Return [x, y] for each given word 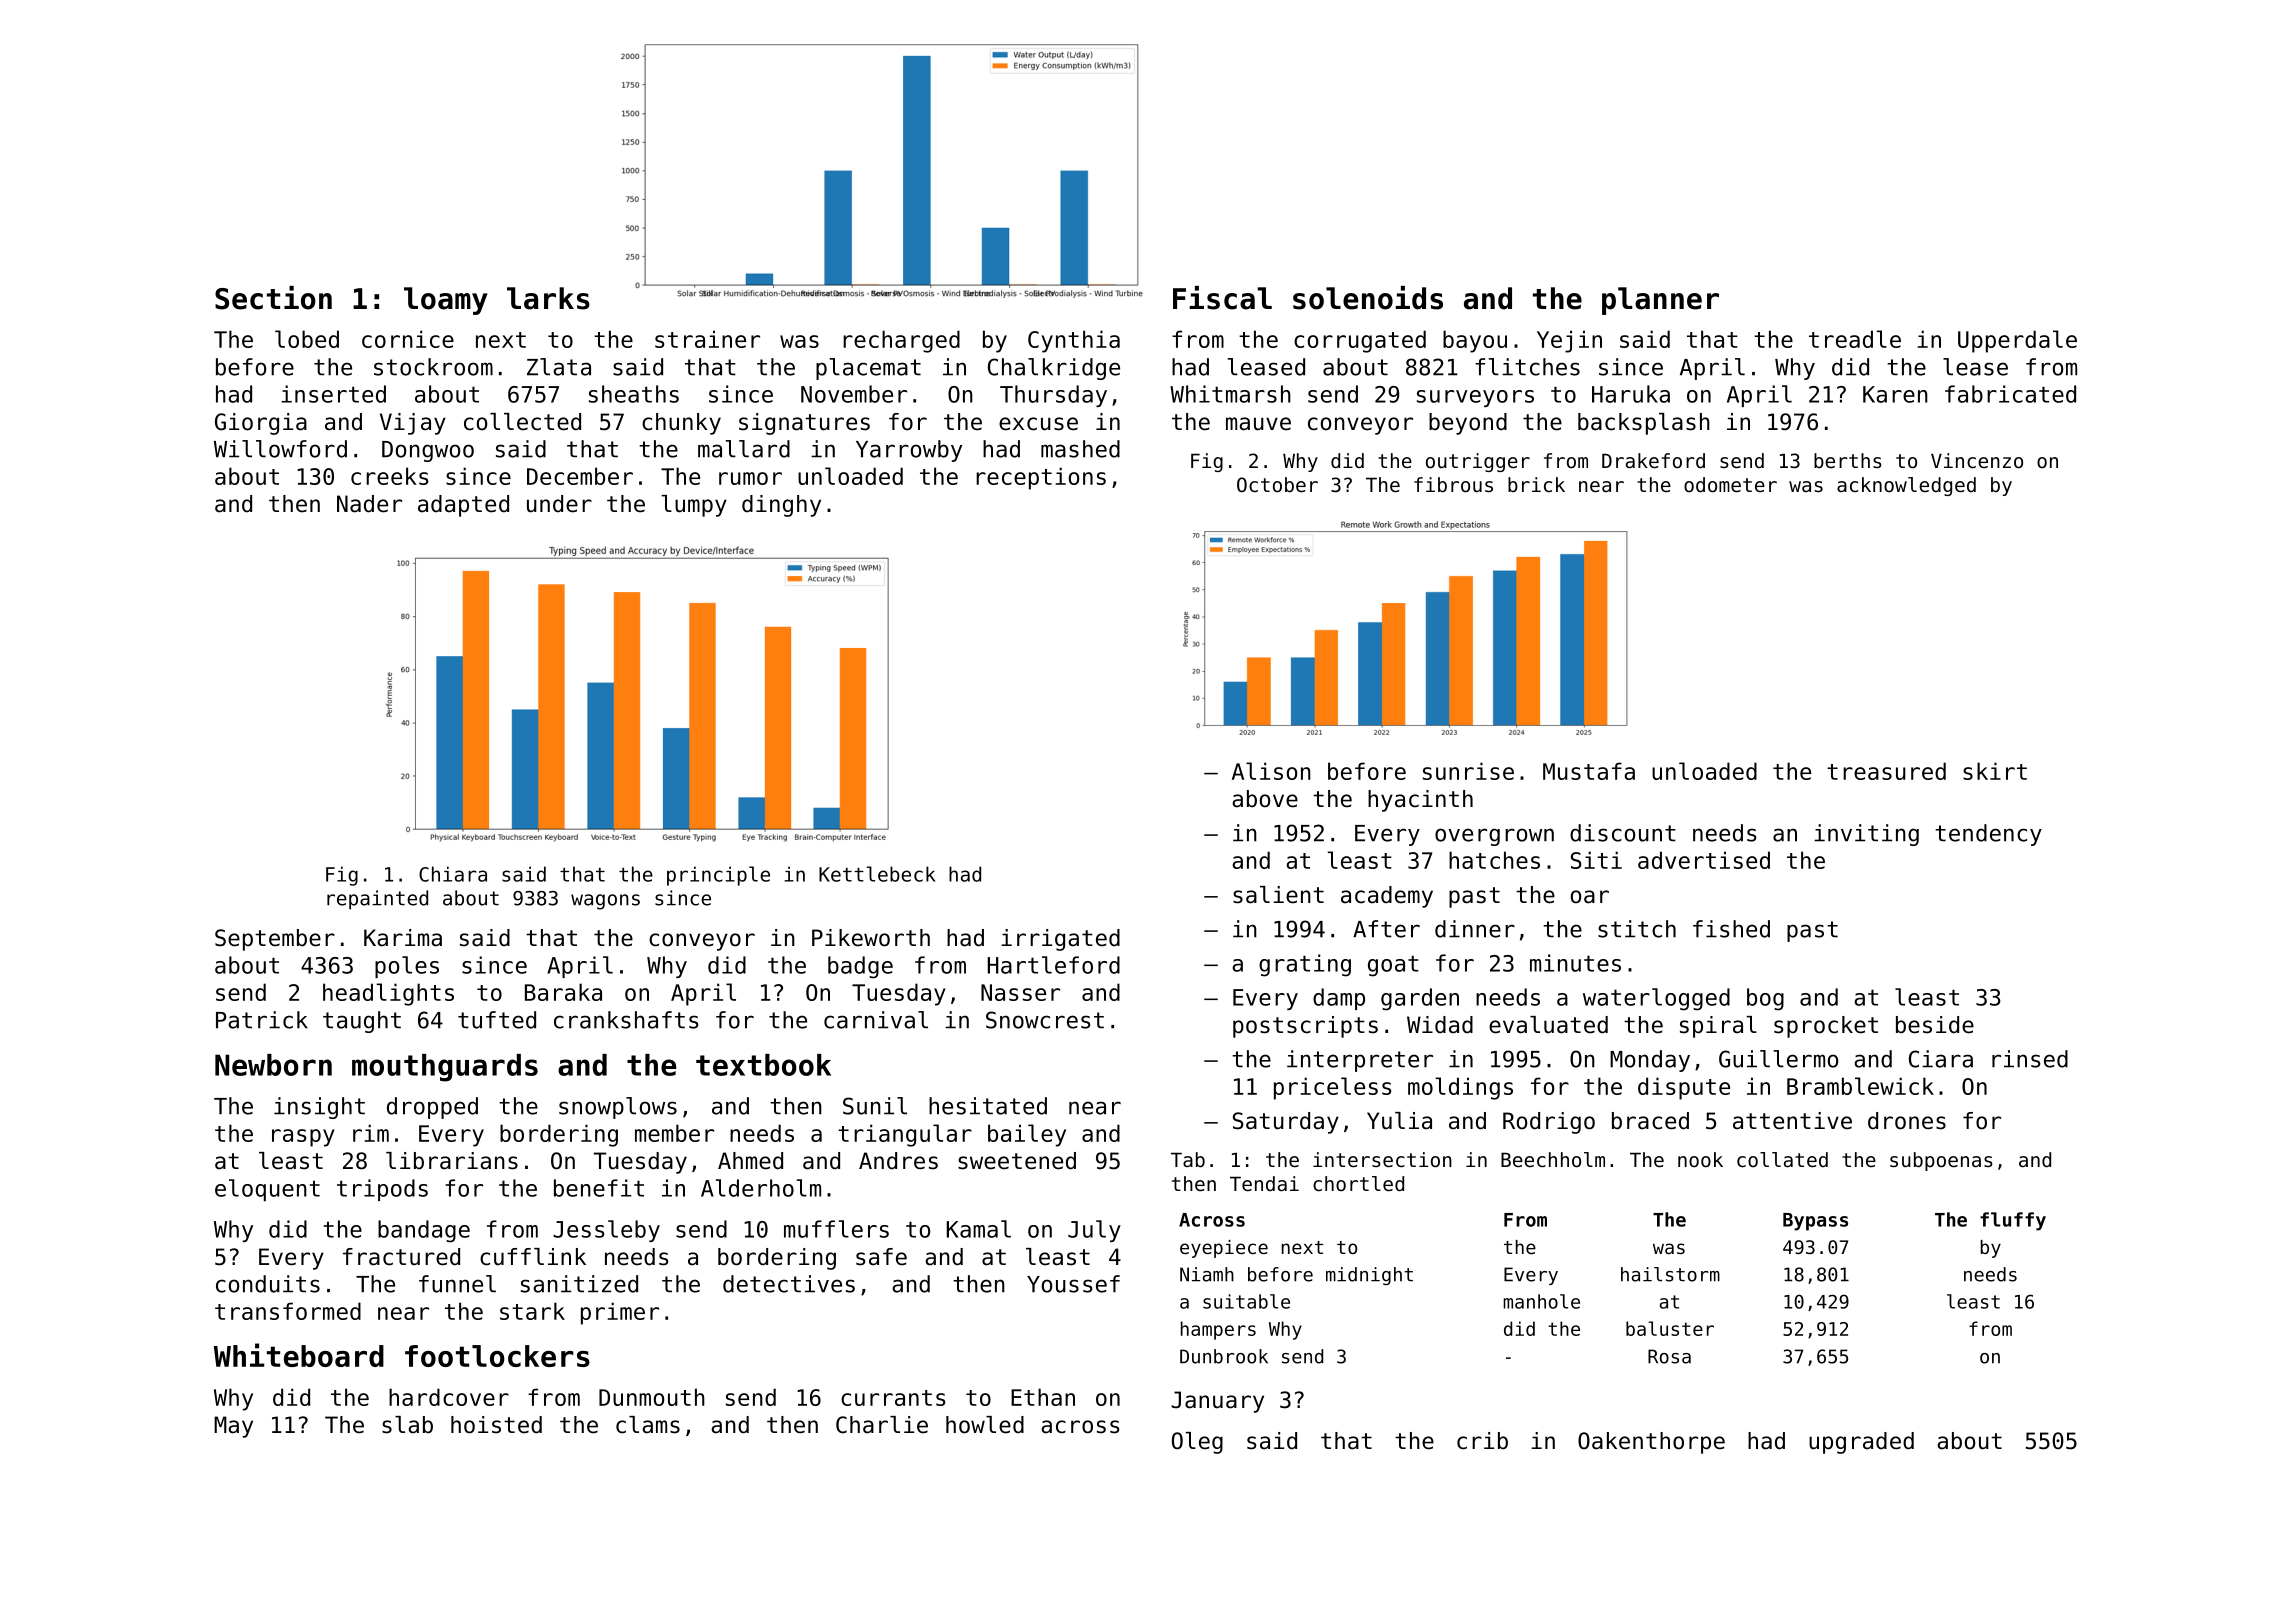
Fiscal [1222, 298]
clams [648, 1425]
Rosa [1669, 1356]
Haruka [1631, 394]
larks [548, 298]
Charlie [882, 1425]
